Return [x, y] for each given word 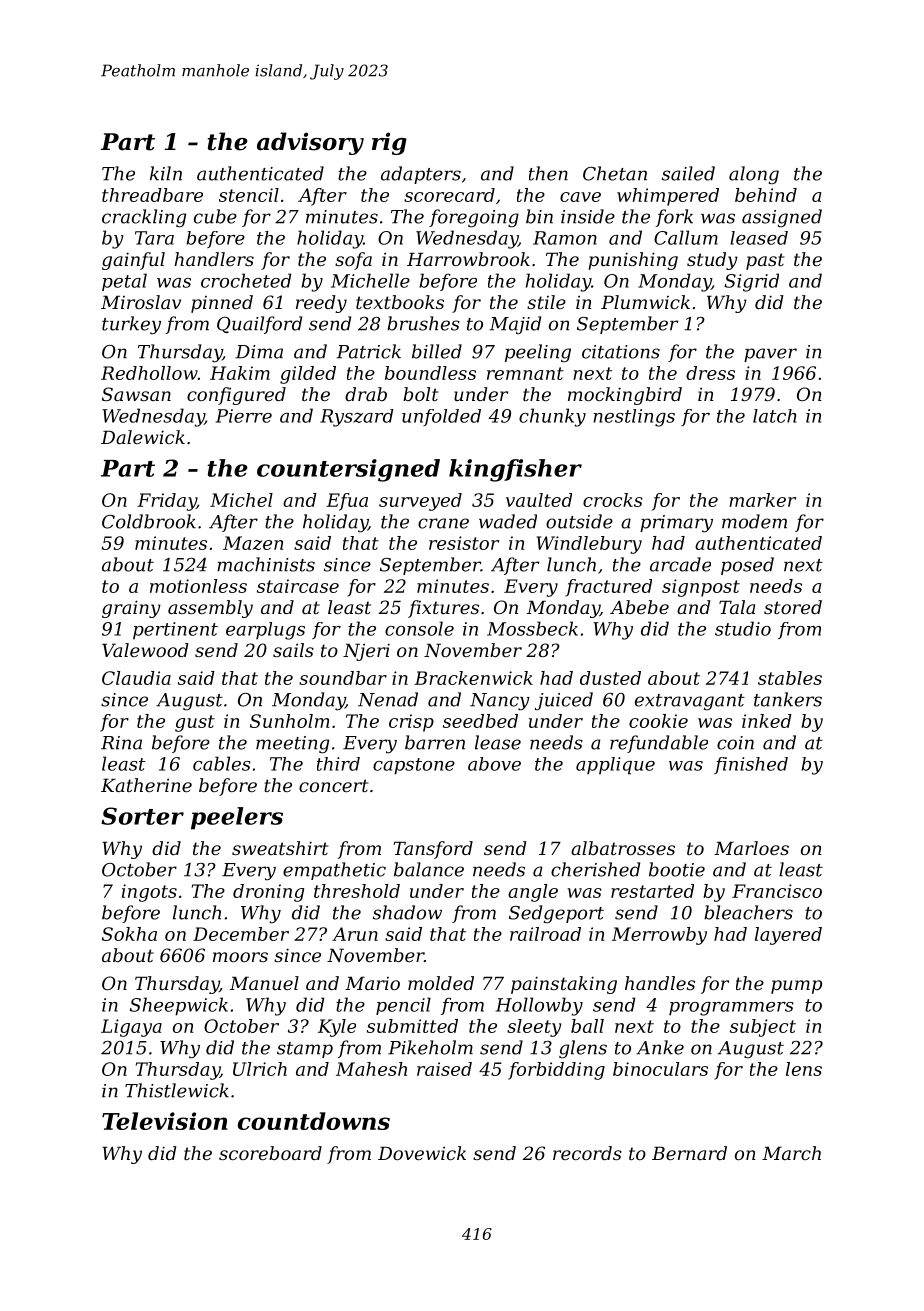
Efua [347, 502]
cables [222, 763]
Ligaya [131, 1028]
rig [389, 143]
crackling [144, 218]
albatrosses [623, 848]
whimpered [668, 197]
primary [676, 524]
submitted [412, 1026]
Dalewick [143, 437]
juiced [564, 701]
